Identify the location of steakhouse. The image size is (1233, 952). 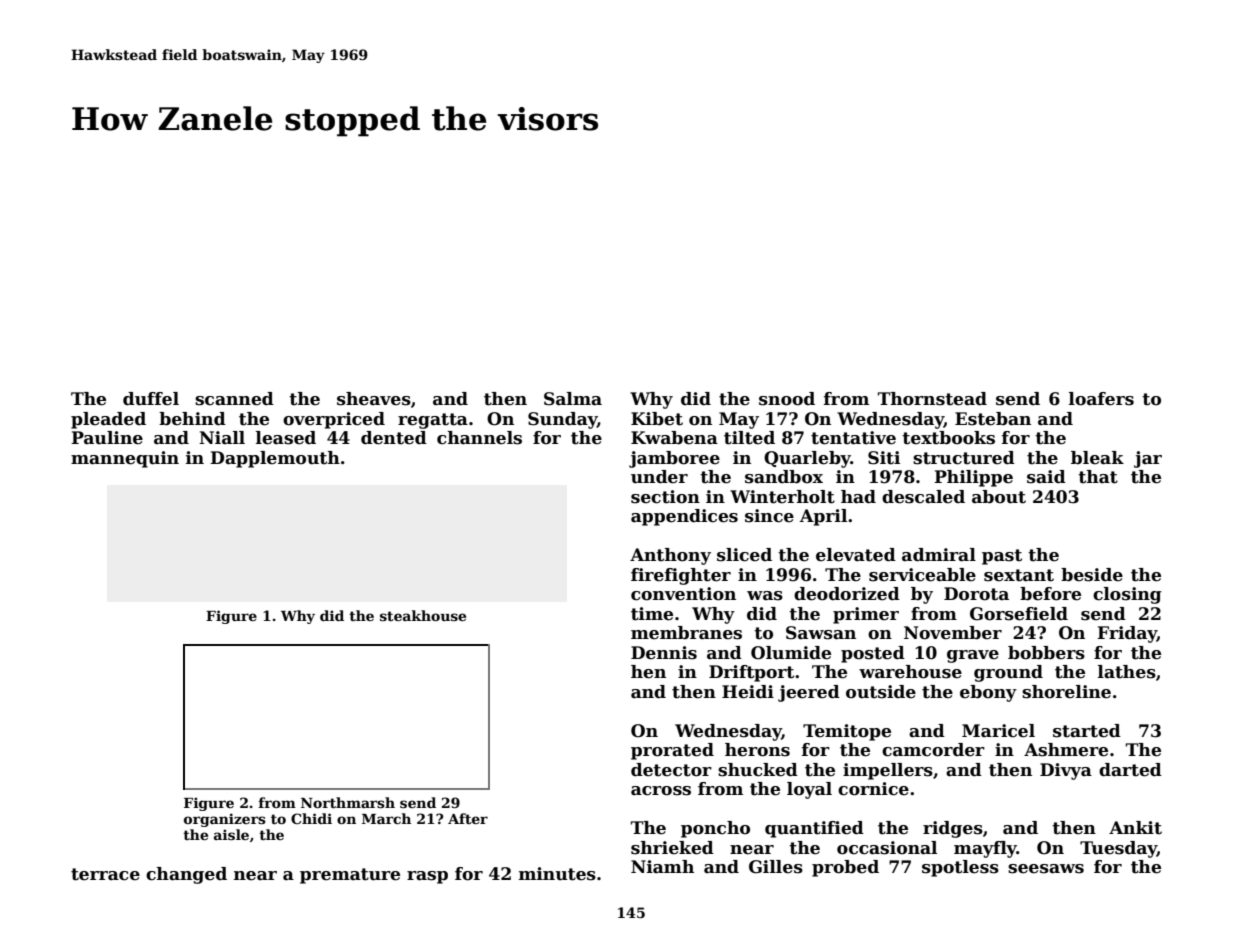
(423, 615).
